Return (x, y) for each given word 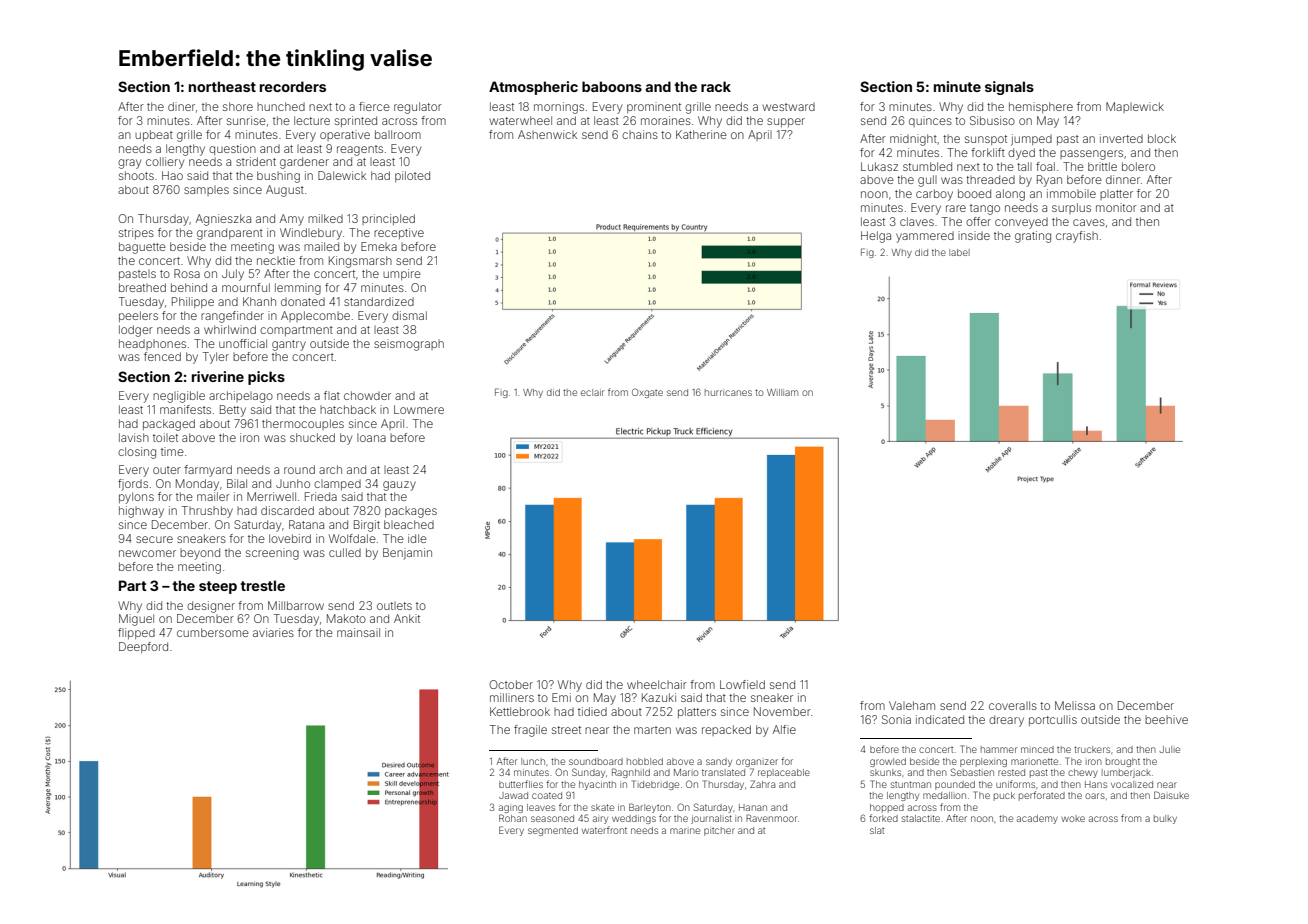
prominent (654, 107)
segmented (553, 831)
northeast (222, 86)
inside (974, 235)
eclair (592, 392)
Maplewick (1135, 107)
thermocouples (303, 424)
